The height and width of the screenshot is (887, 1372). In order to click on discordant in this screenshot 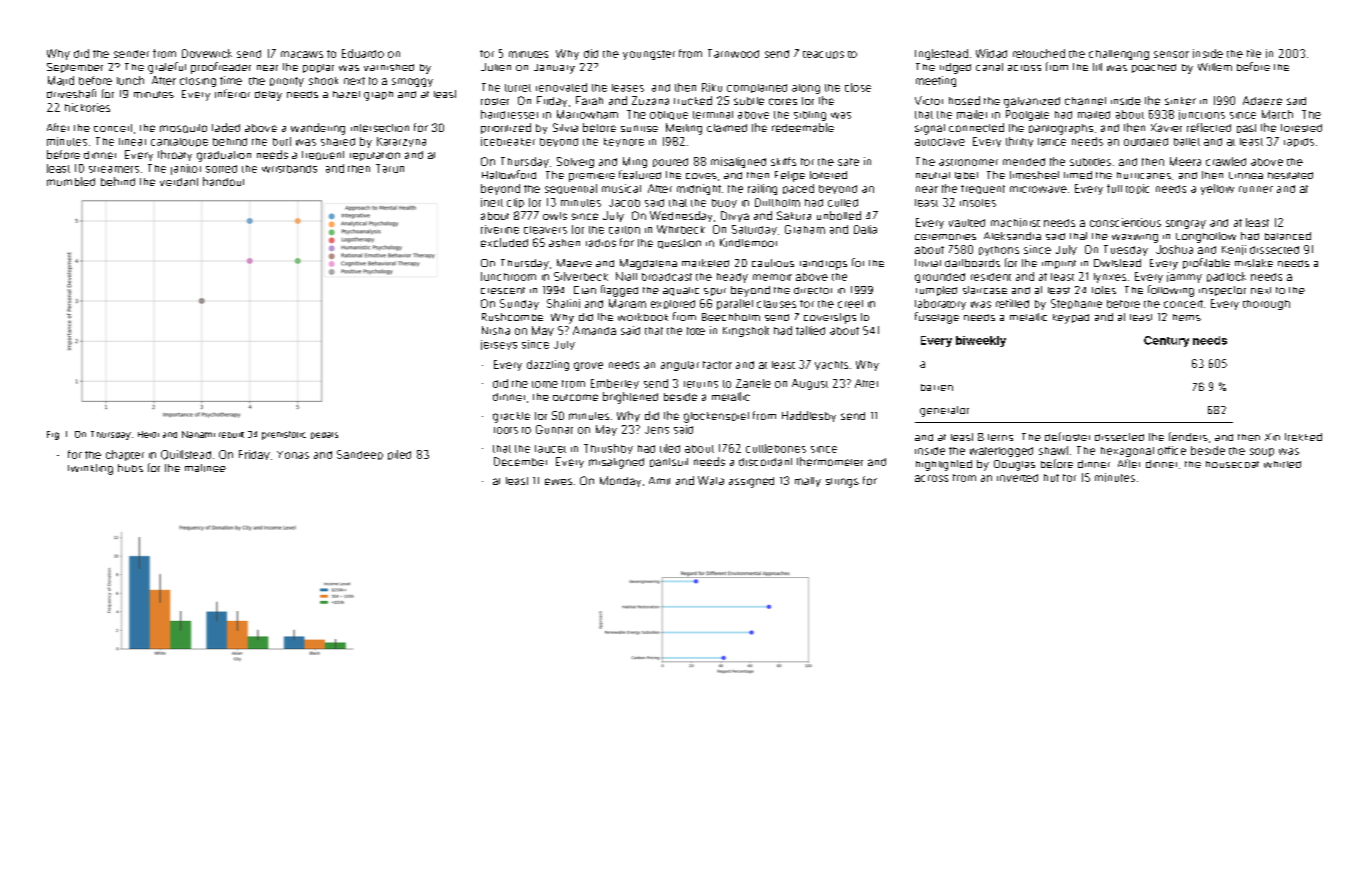, I will do `click(765, 462)`.
